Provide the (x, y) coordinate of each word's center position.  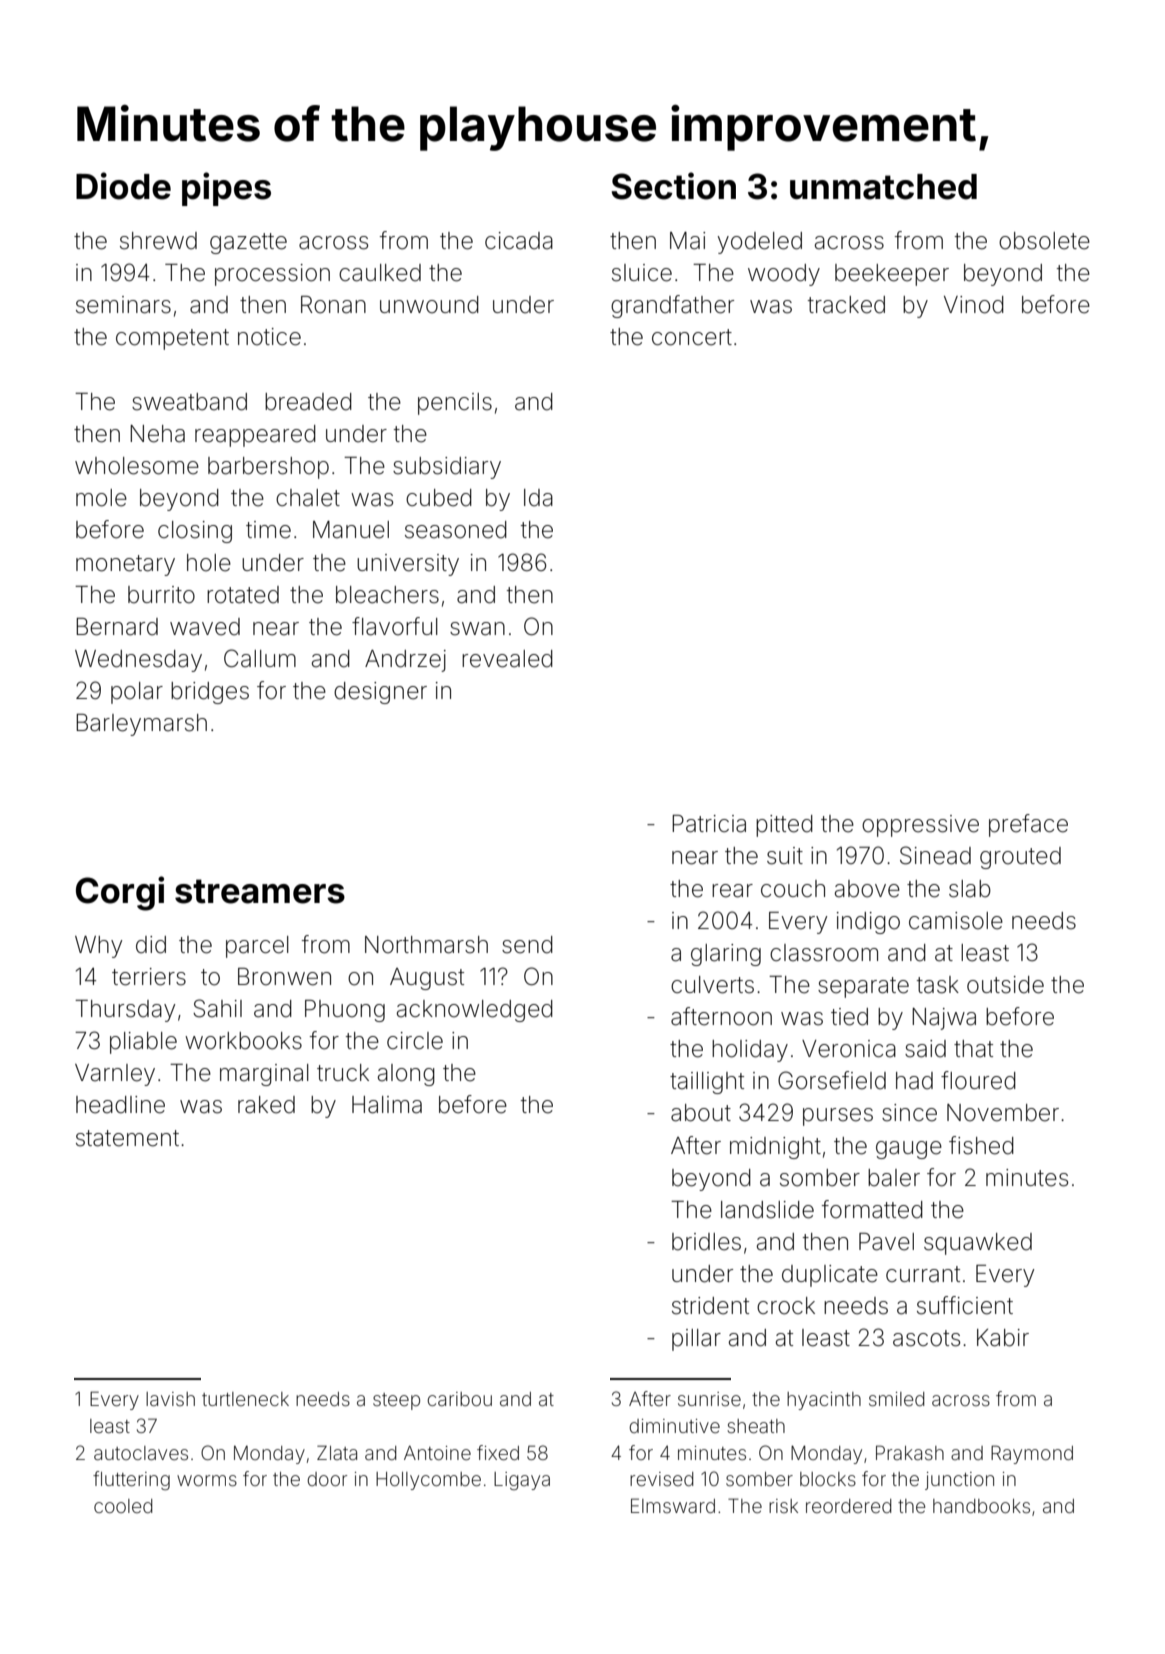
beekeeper (892, 275)
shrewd (158, 241)
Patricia (709, 824)
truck (343, 1072)
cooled (123, 1506)
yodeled (760, 243)
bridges (210, 693)
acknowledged (475, 1011)
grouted (1020, 858)
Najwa (944, 1019)
